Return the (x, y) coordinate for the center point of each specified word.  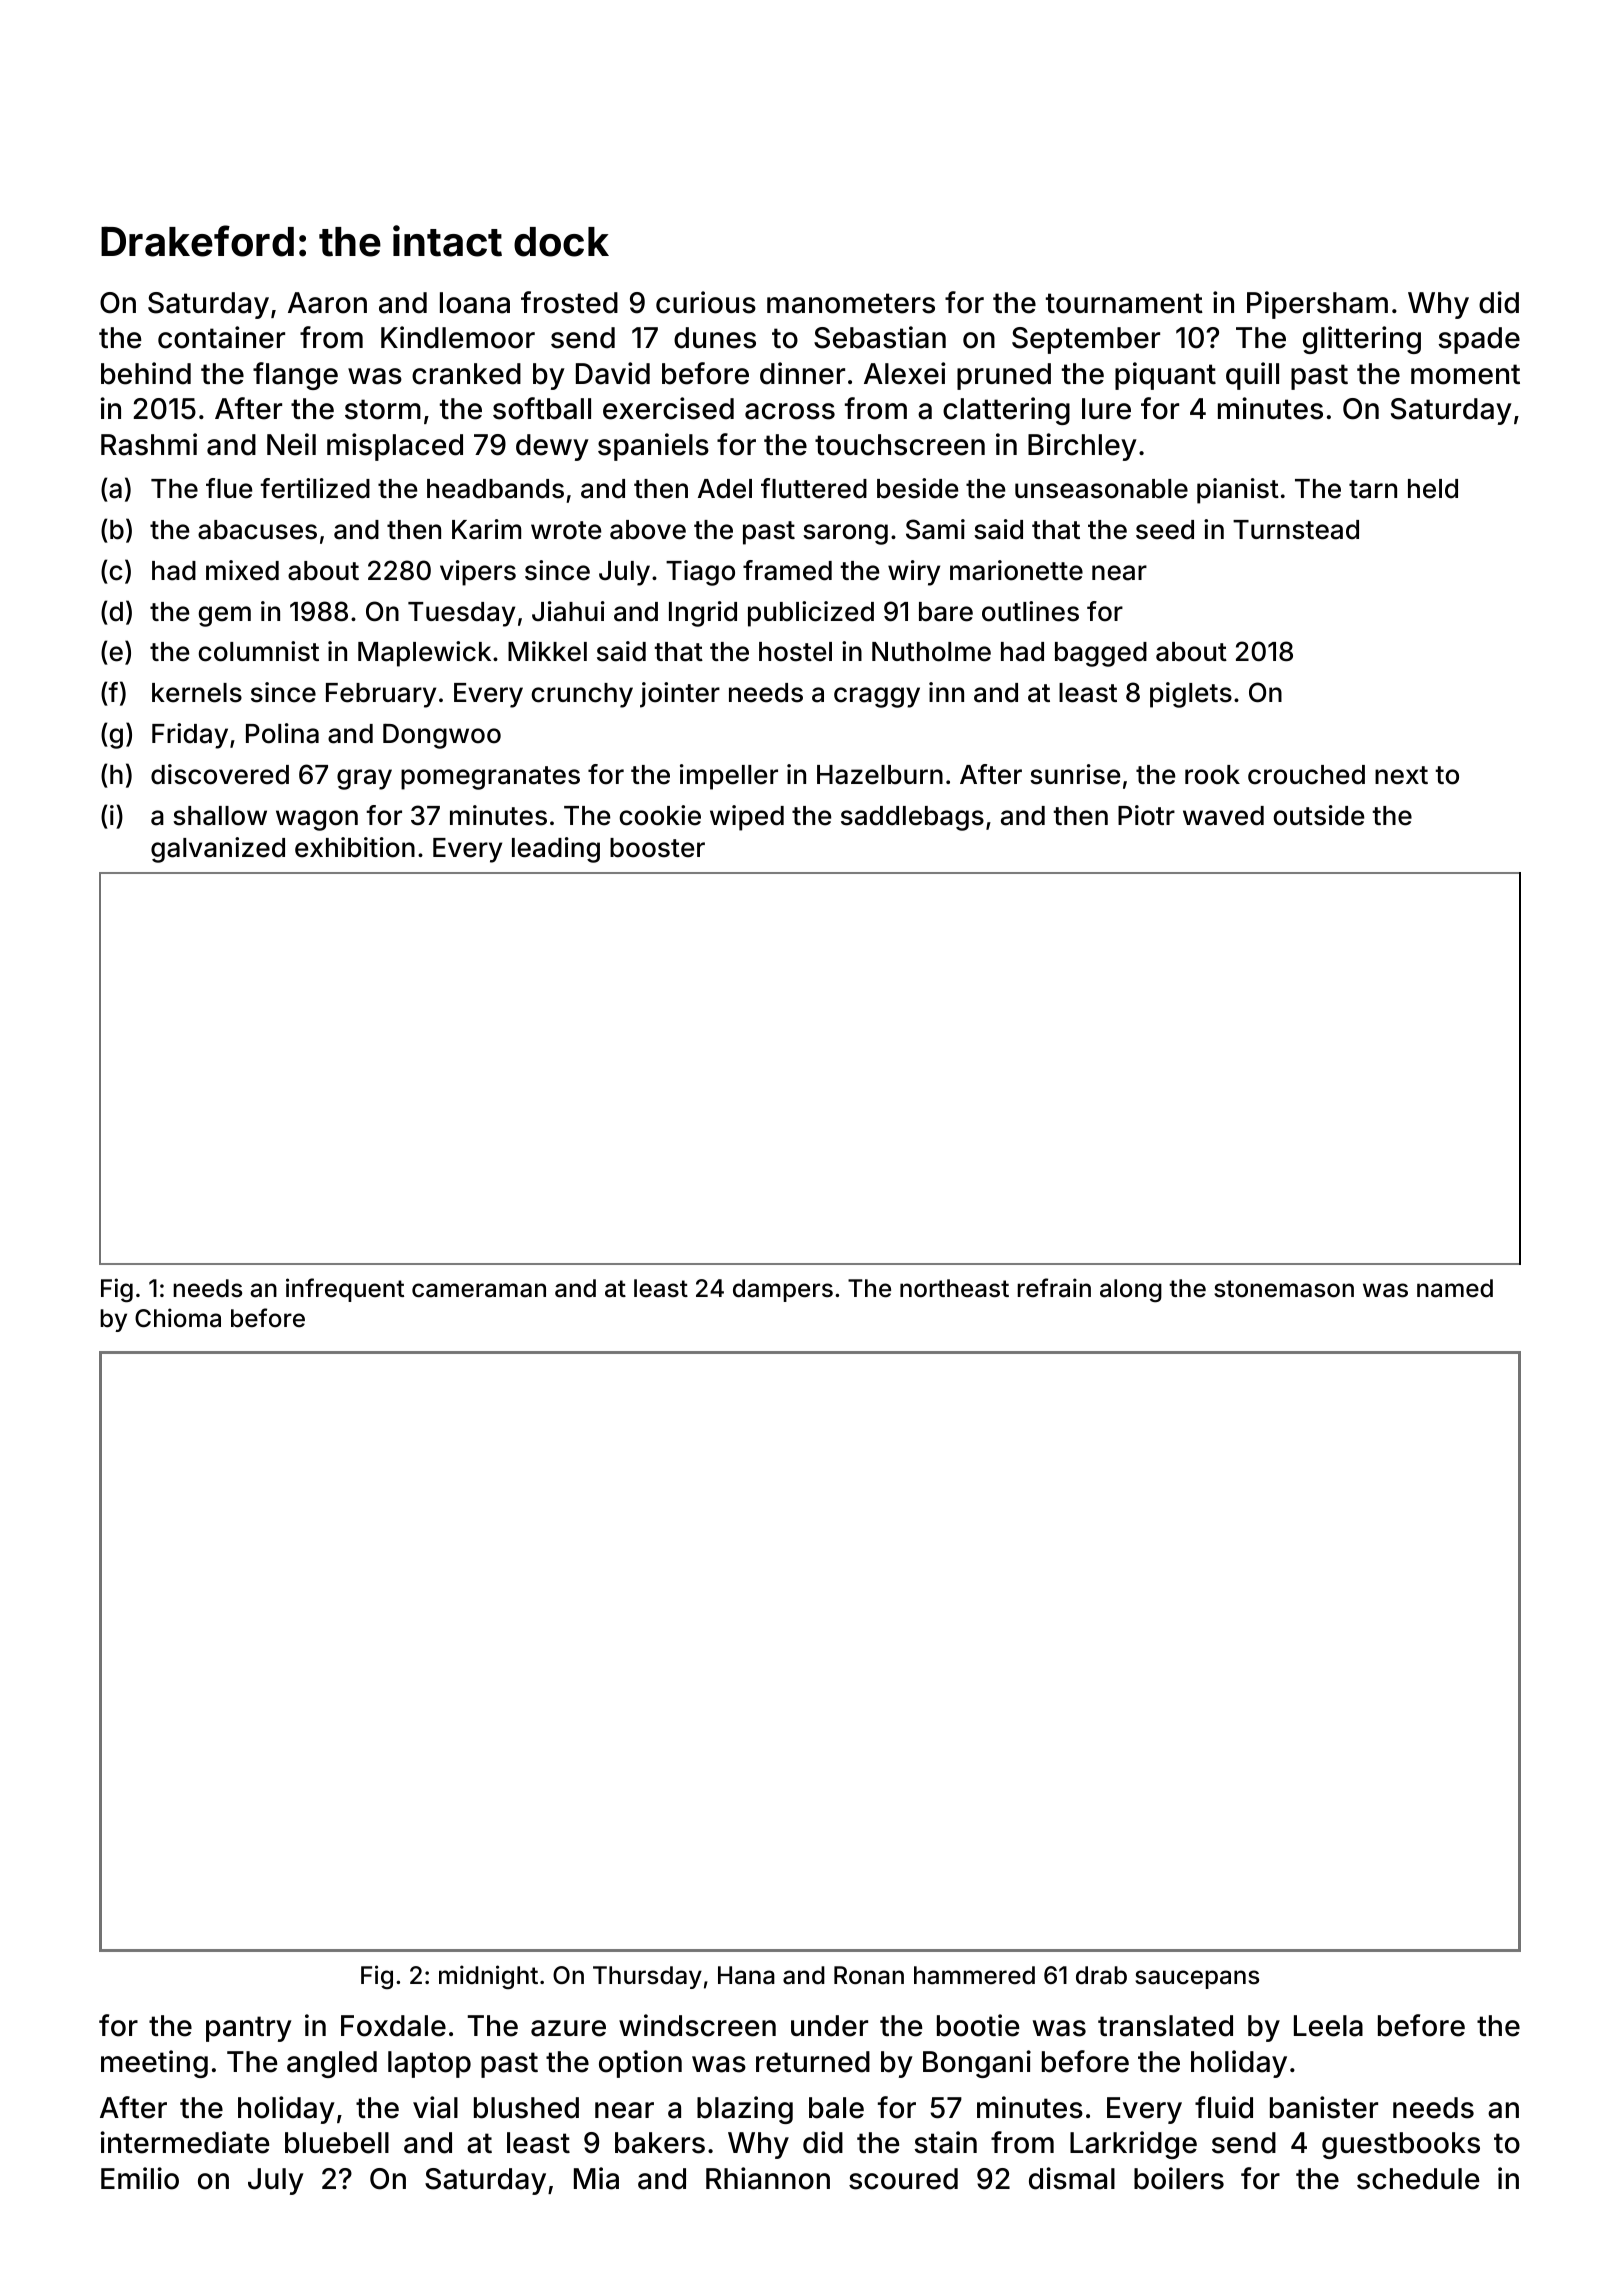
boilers (1179, 2178)
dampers (783, 1290)
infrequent (345, 1290)
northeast (954, 1288)
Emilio (140, 2178)
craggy (877, 697)
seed (1165, 530)
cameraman (479, 1290)
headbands (495, 489)
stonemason (1284, 1289)
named (1455, 1288)
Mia (596, 2178)
